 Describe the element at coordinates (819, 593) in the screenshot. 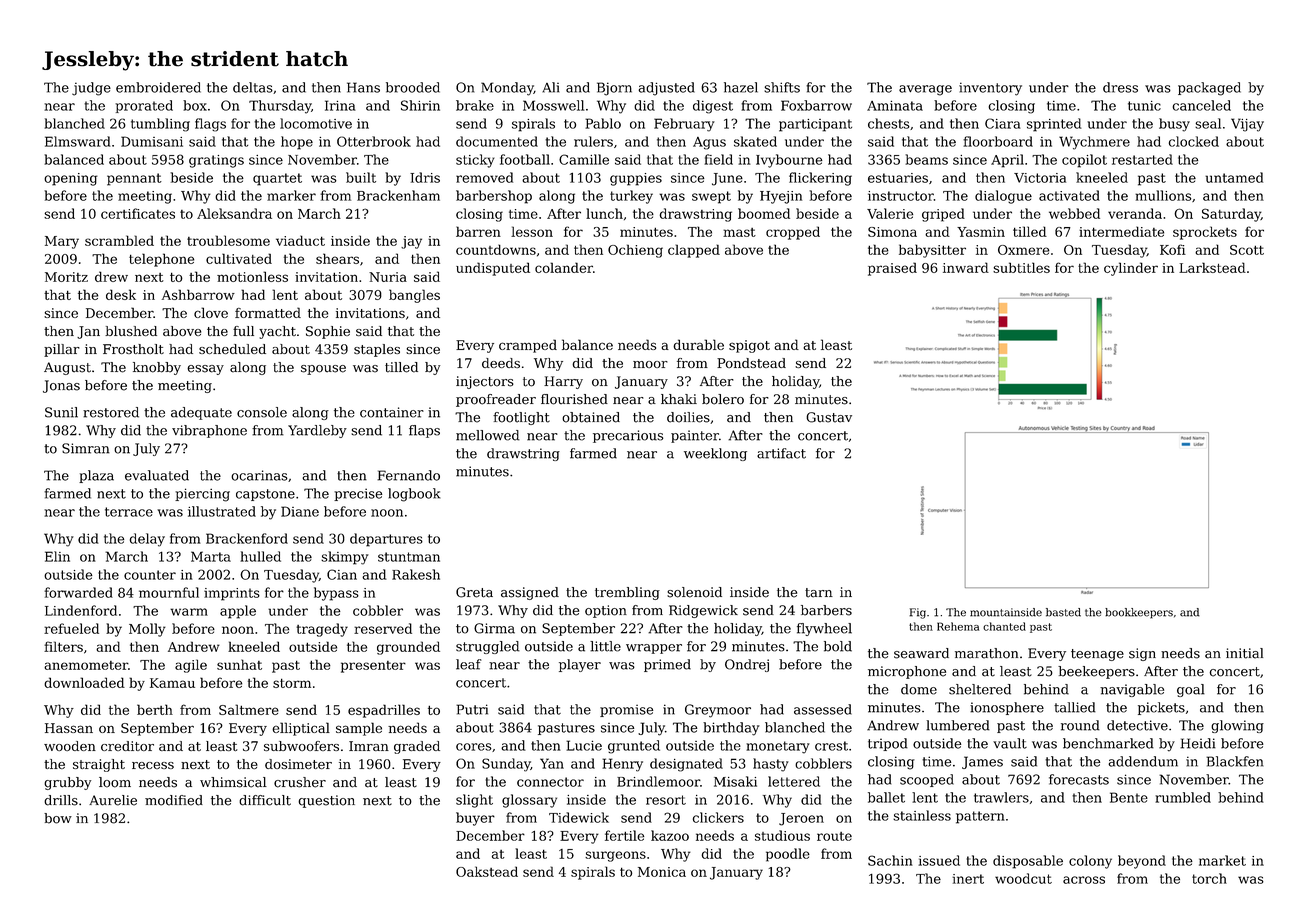

I see `tarn` at that location.
